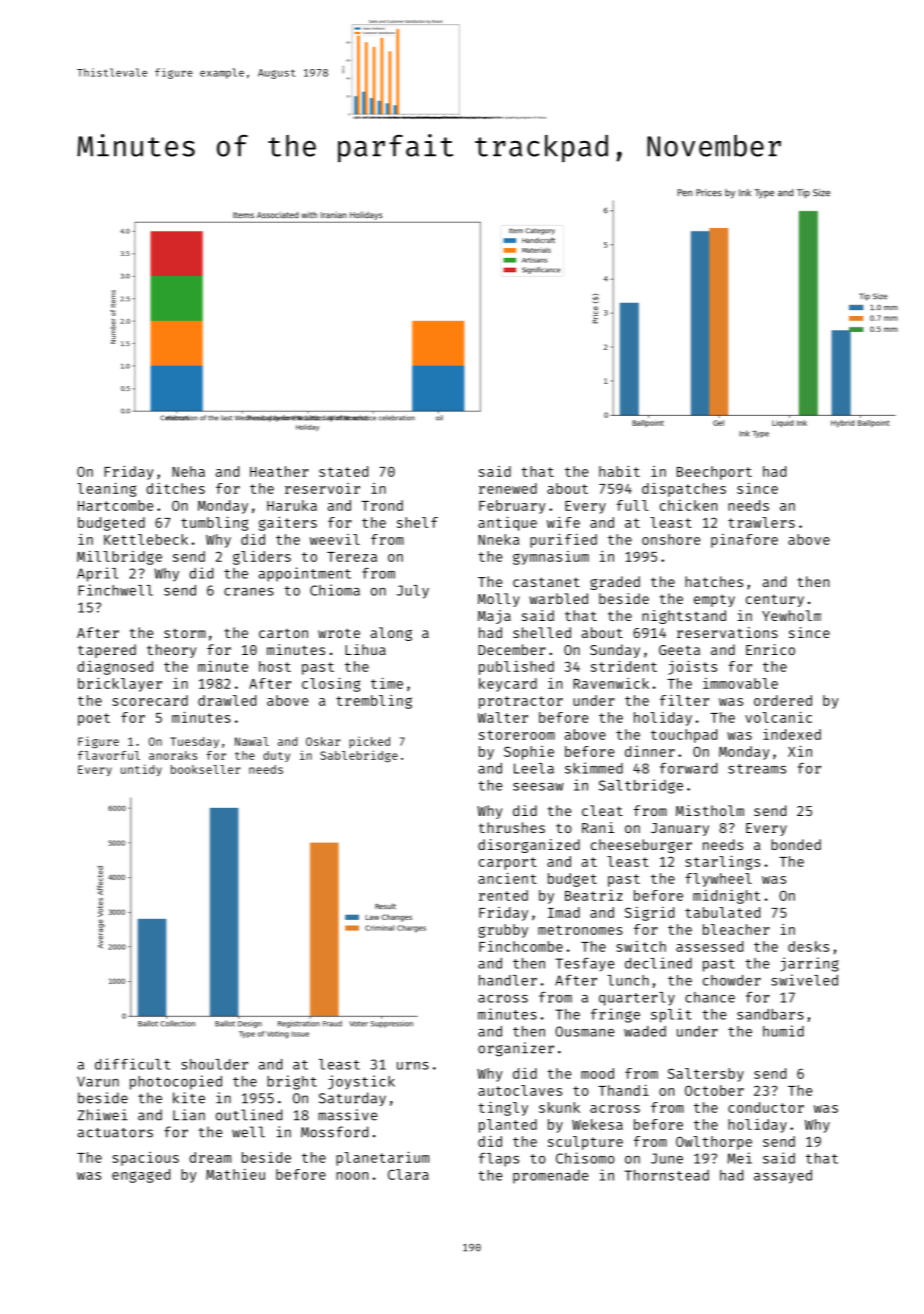  I want to click on tabulated, so click(722, 912).
